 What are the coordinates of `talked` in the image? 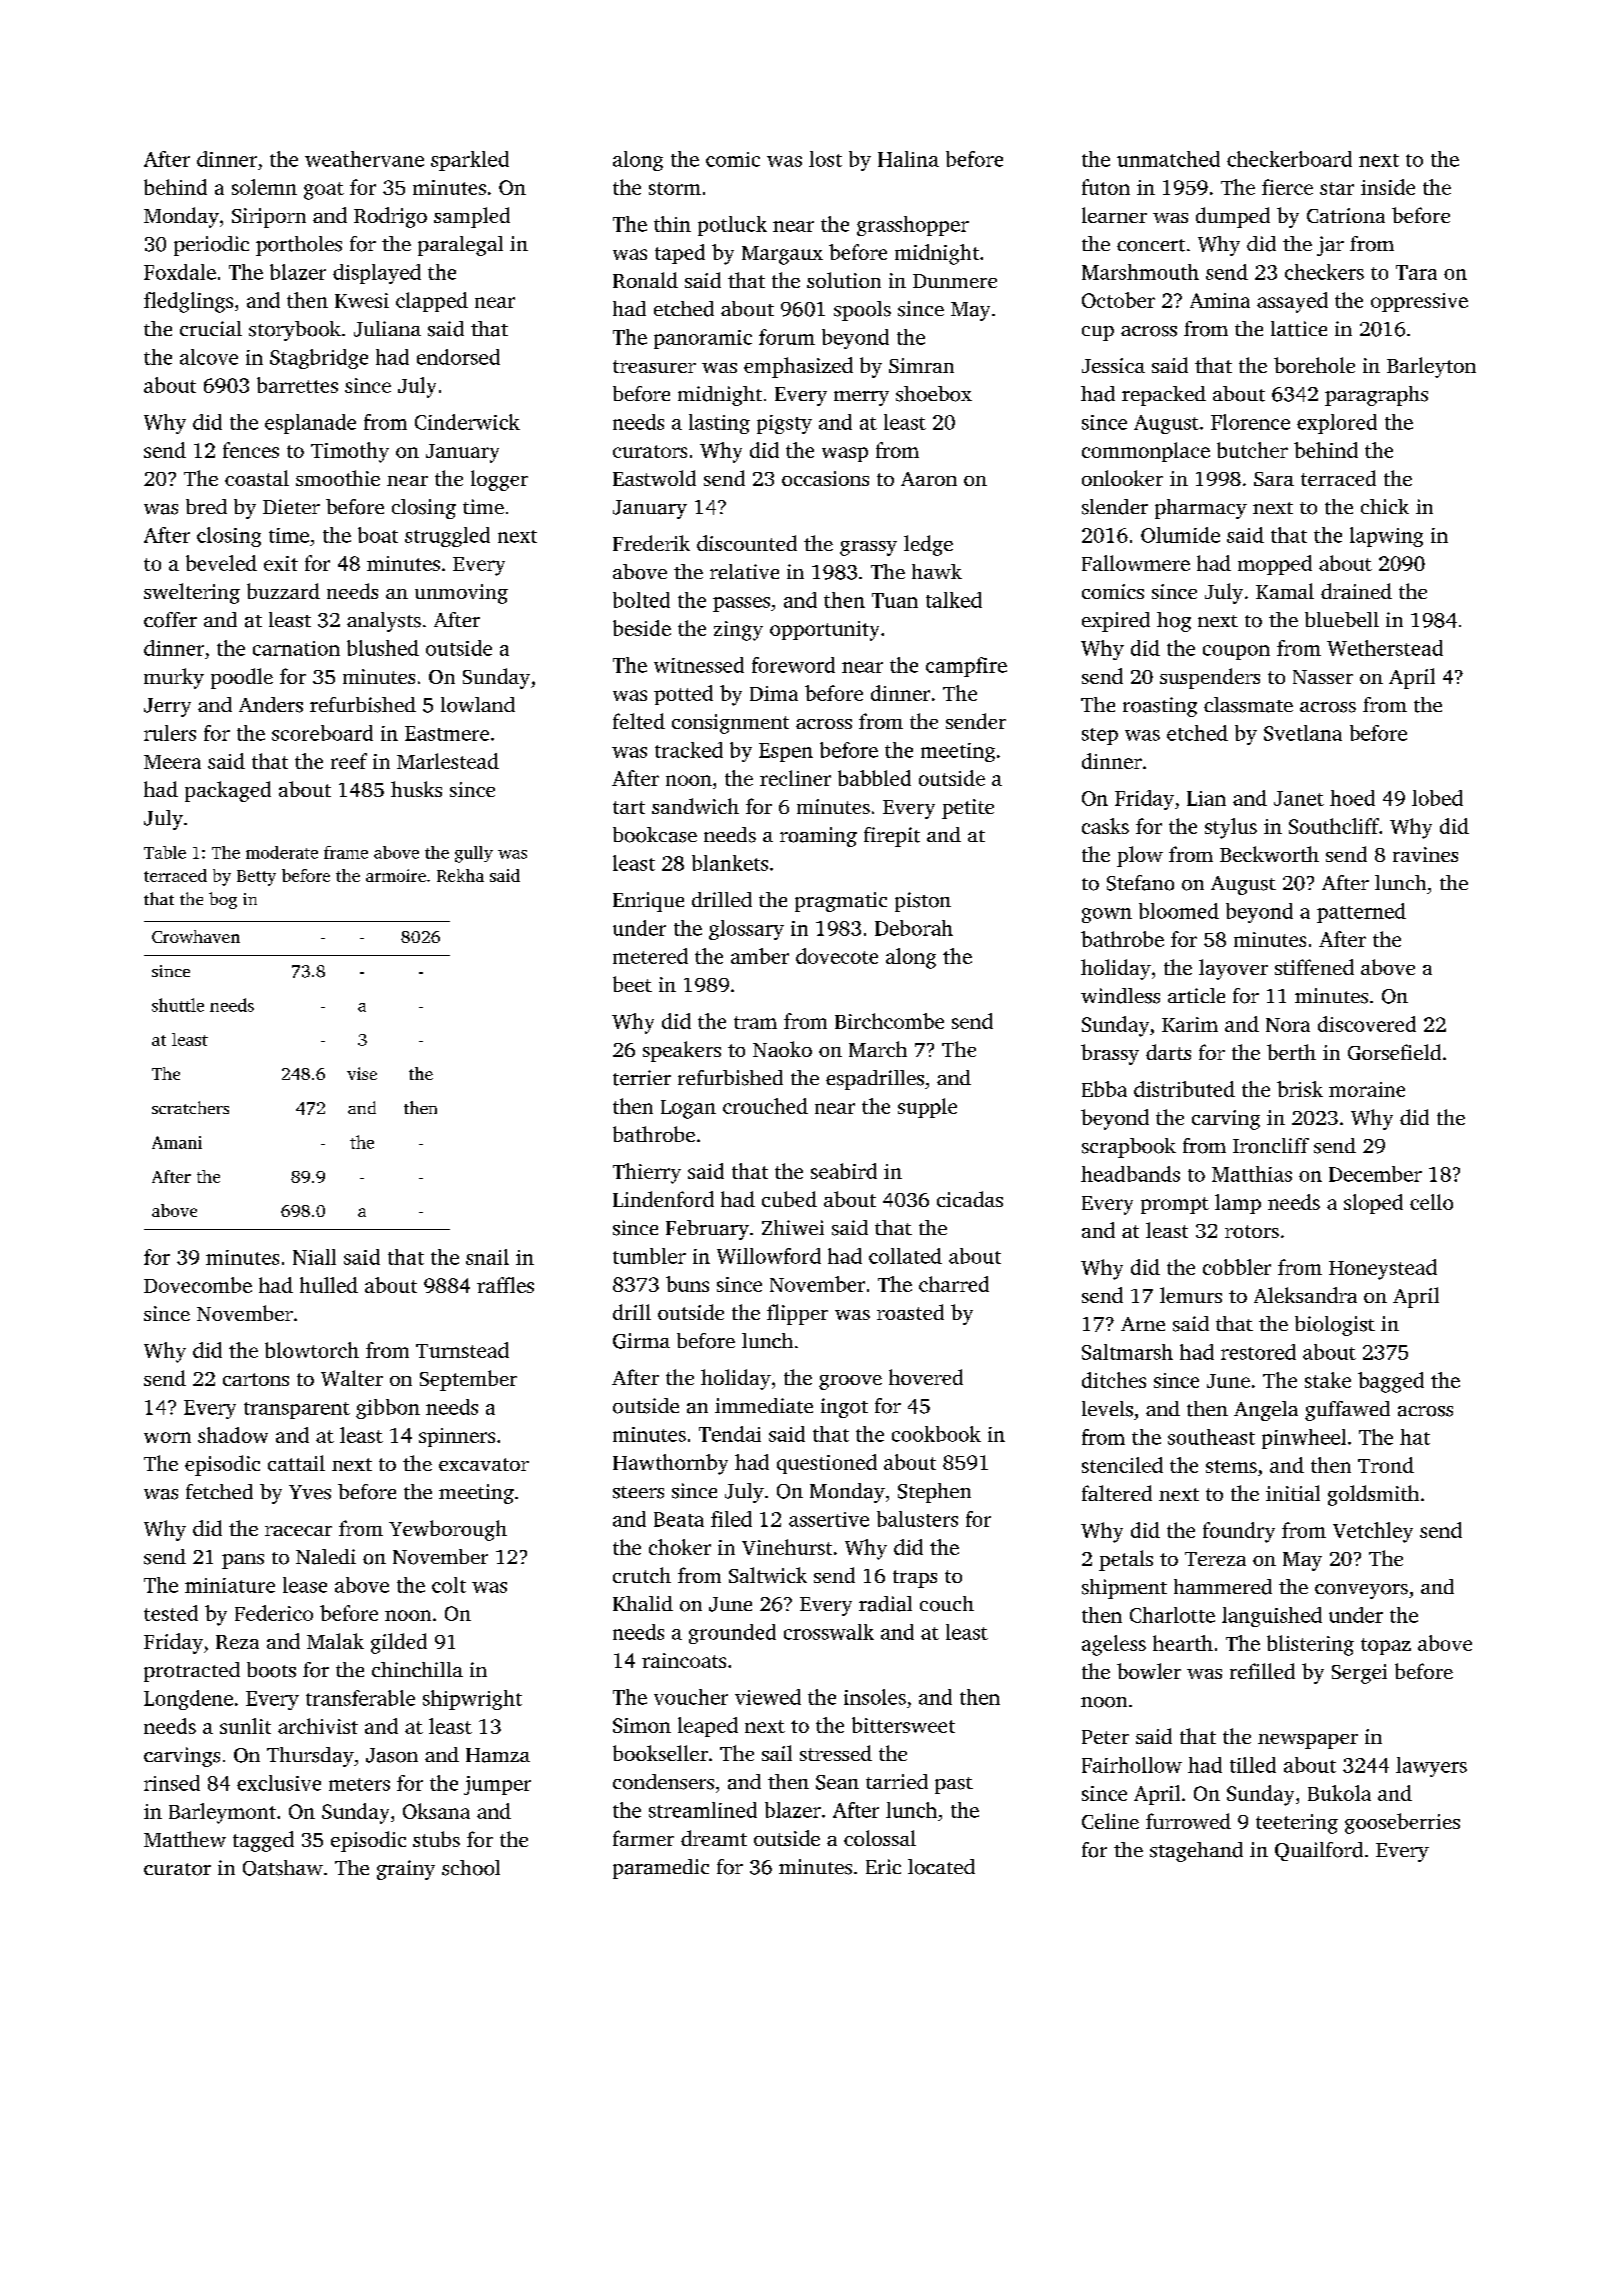 It's located at (954, 600).
